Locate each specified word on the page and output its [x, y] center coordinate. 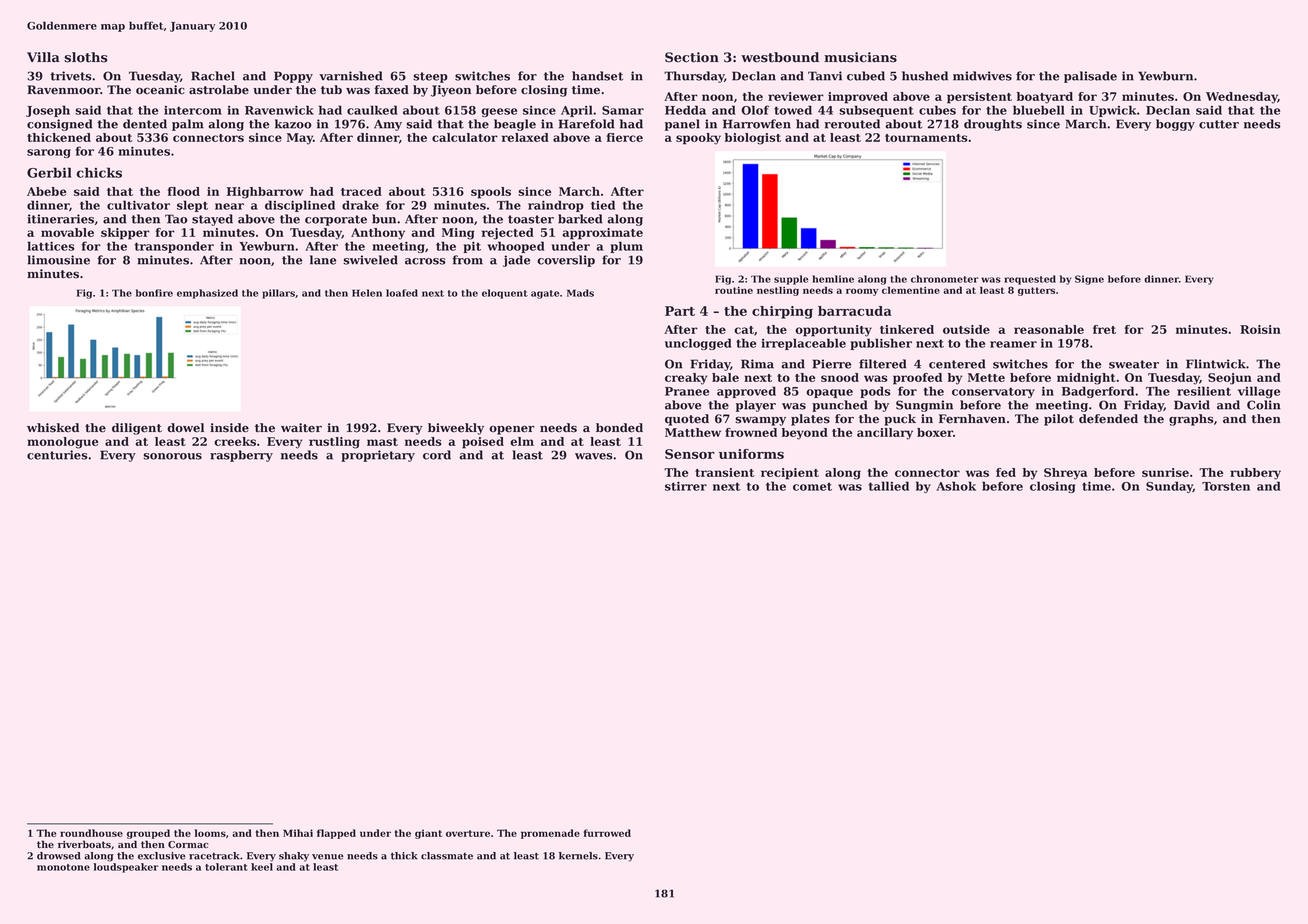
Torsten [1226, 486]
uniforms [751, 454]
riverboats [84, 844]
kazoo [293, 124]
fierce [624, 137]
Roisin [1260, 329]
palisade [1090, 77]
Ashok [956, 486]
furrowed [607, 833]
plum [626, 247]
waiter [301, 428]
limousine [58, 260]
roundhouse [91, 833]
